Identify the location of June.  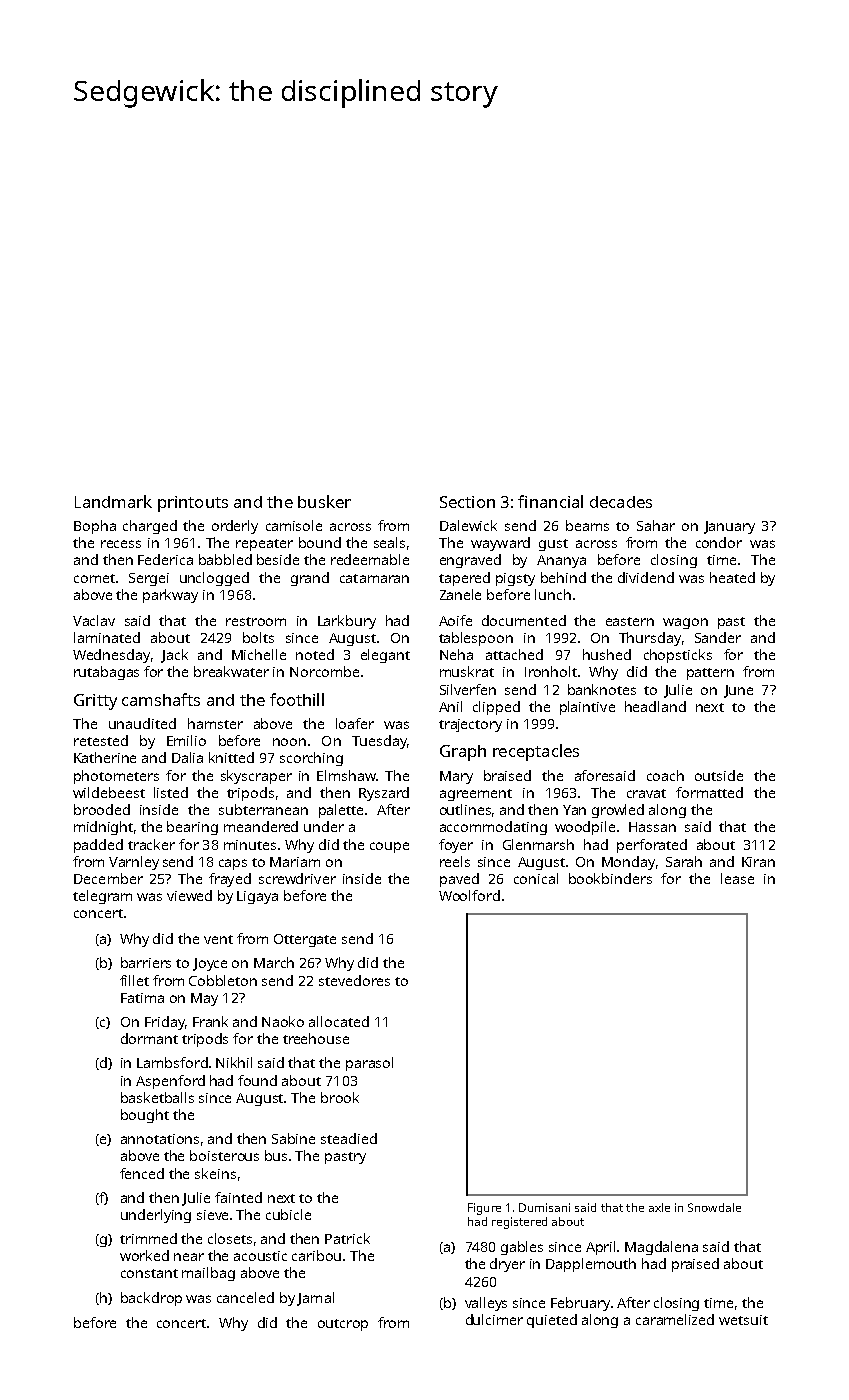
(738, 691).
